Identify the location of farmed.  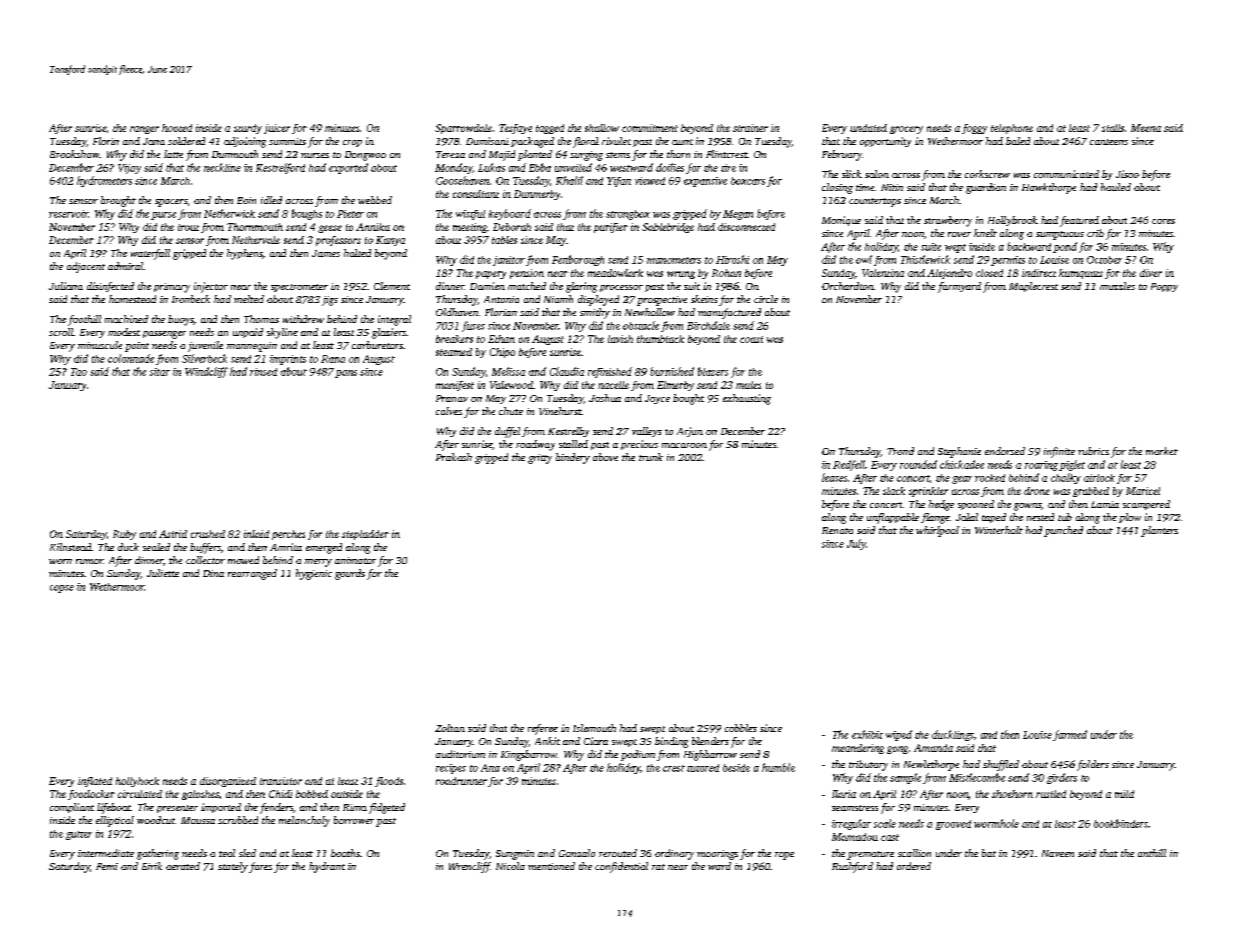
(1070, 735).
